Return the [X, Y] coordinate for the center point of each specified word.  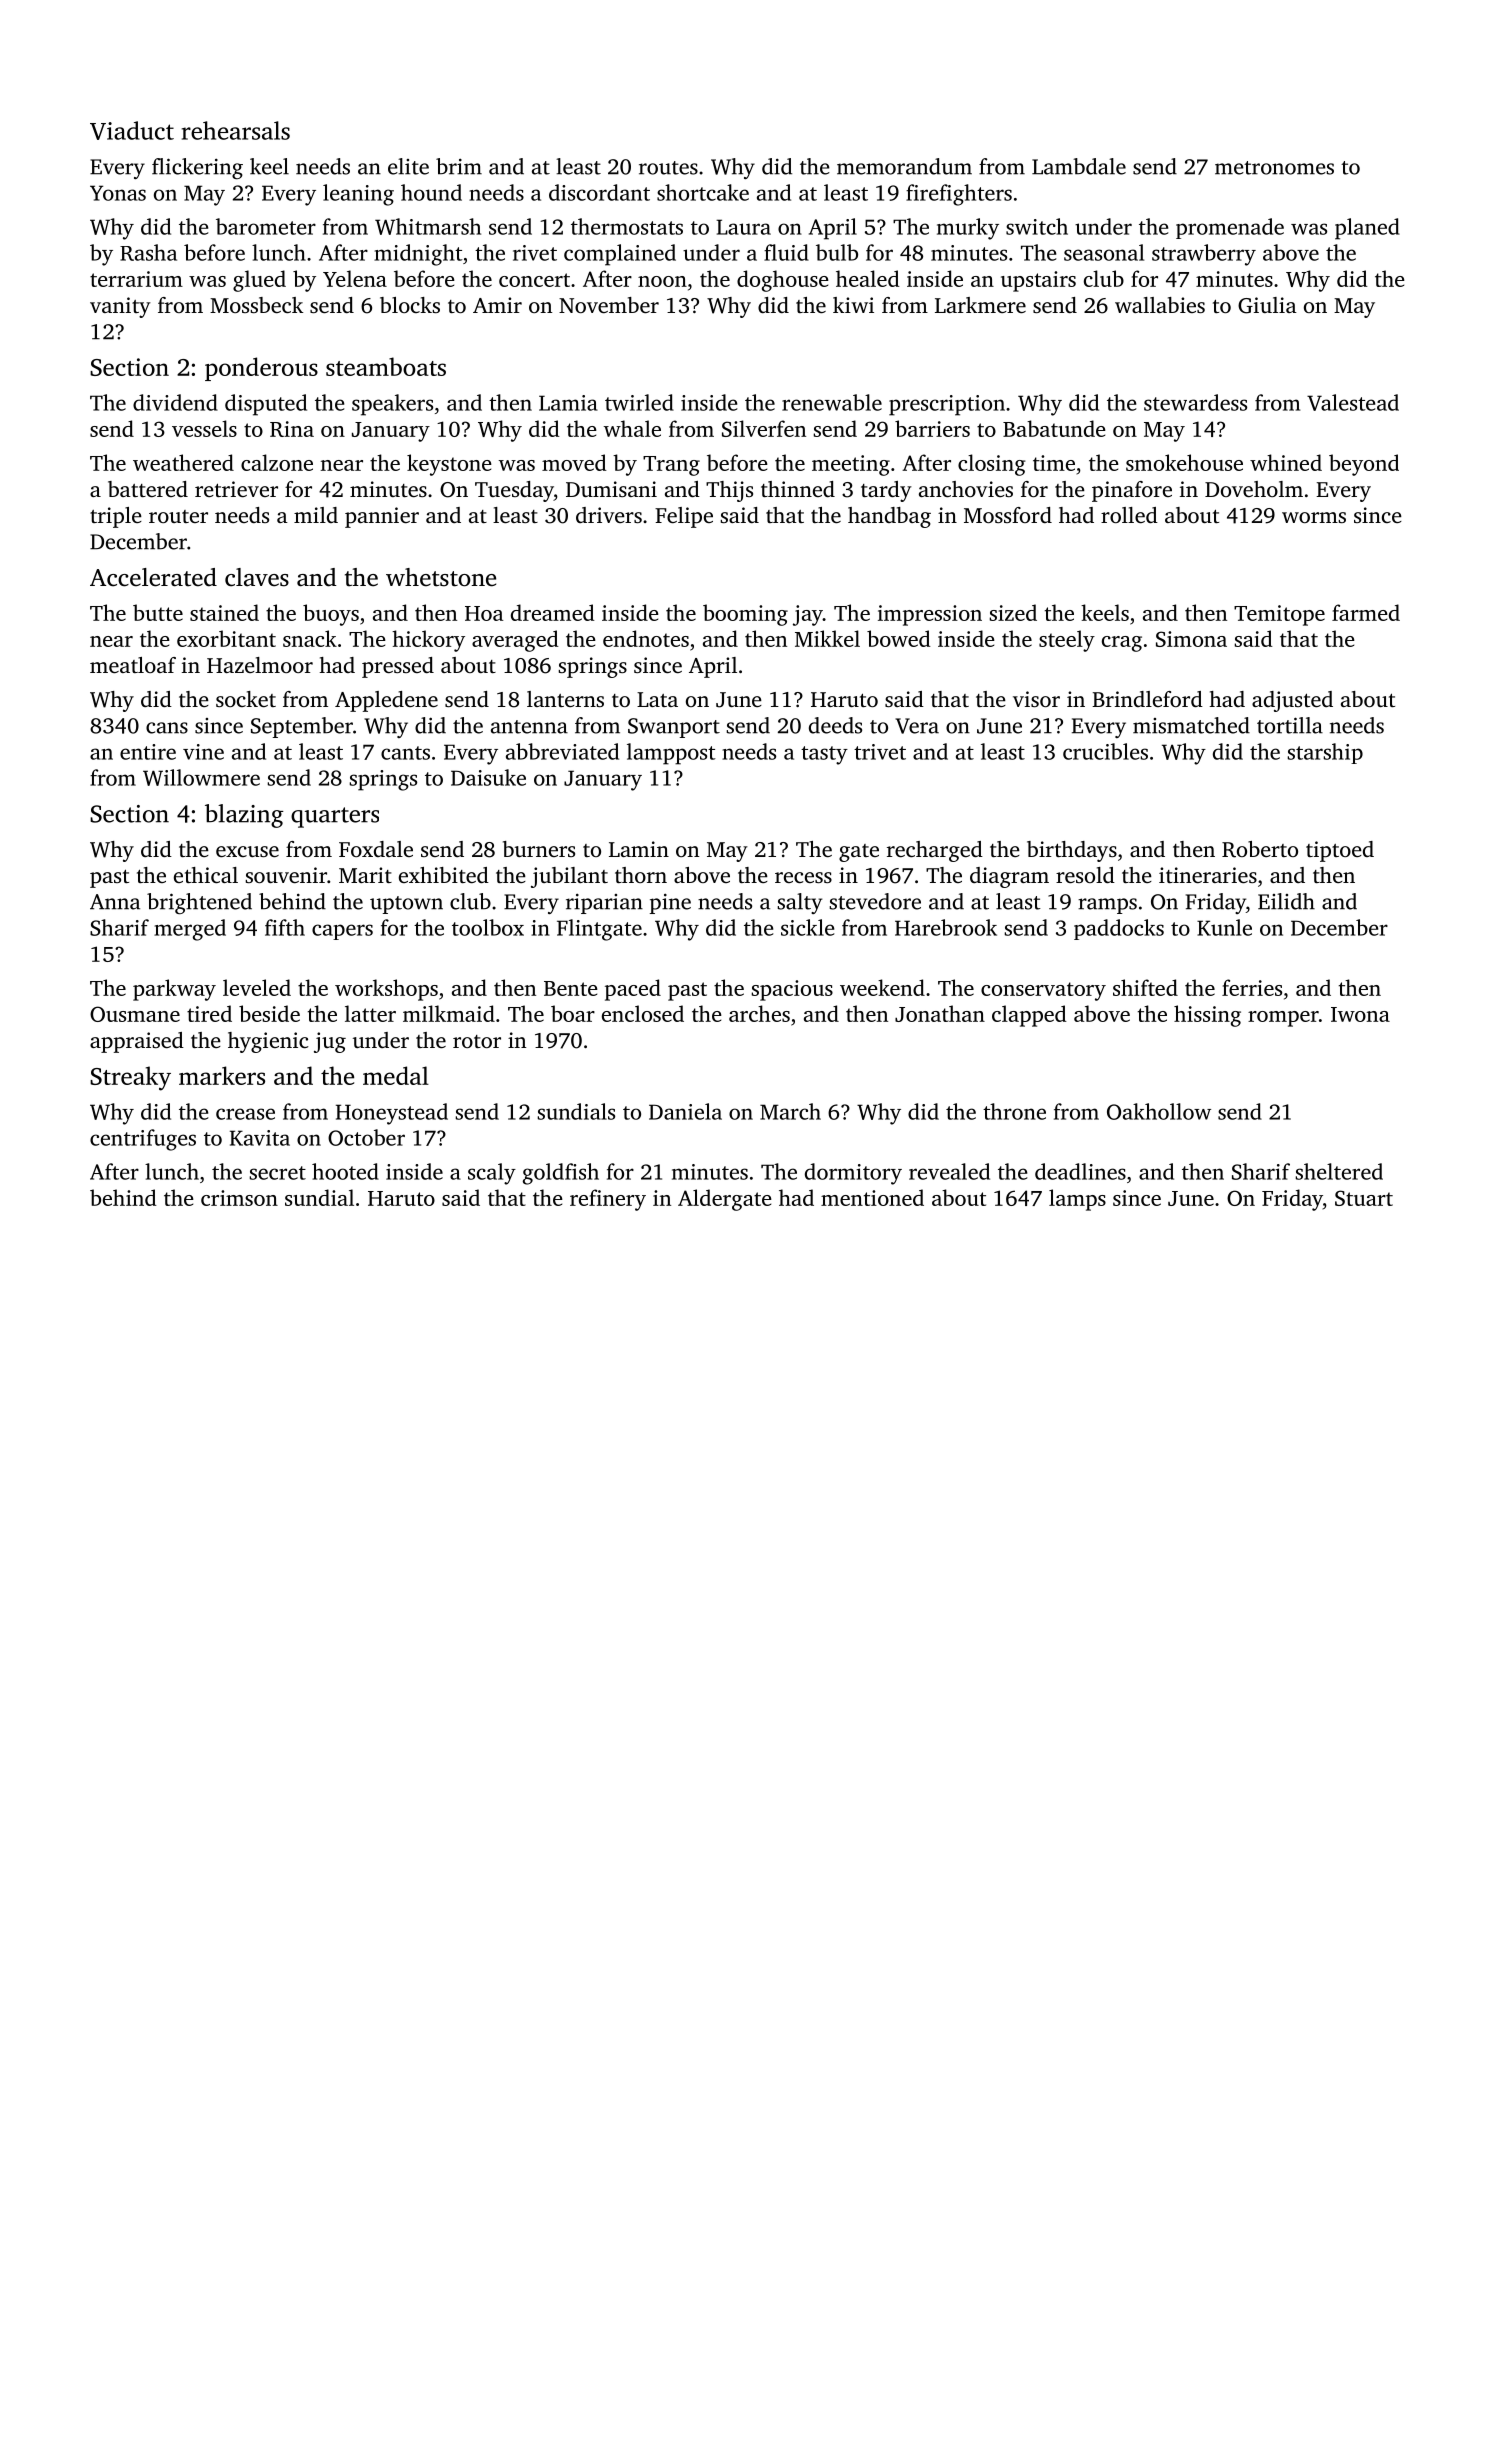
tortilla [1290, 725]
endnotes [646, 638]
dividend [175, 402]
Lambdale [1079, 166]
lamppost [671, 754]
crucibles [1105, 751]
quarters [335, 817]
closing [992, 465]
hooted [345, 1171]
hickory [428, 641]
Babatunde [1054, 428]
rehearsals [236, 130]
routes [668, 168]
